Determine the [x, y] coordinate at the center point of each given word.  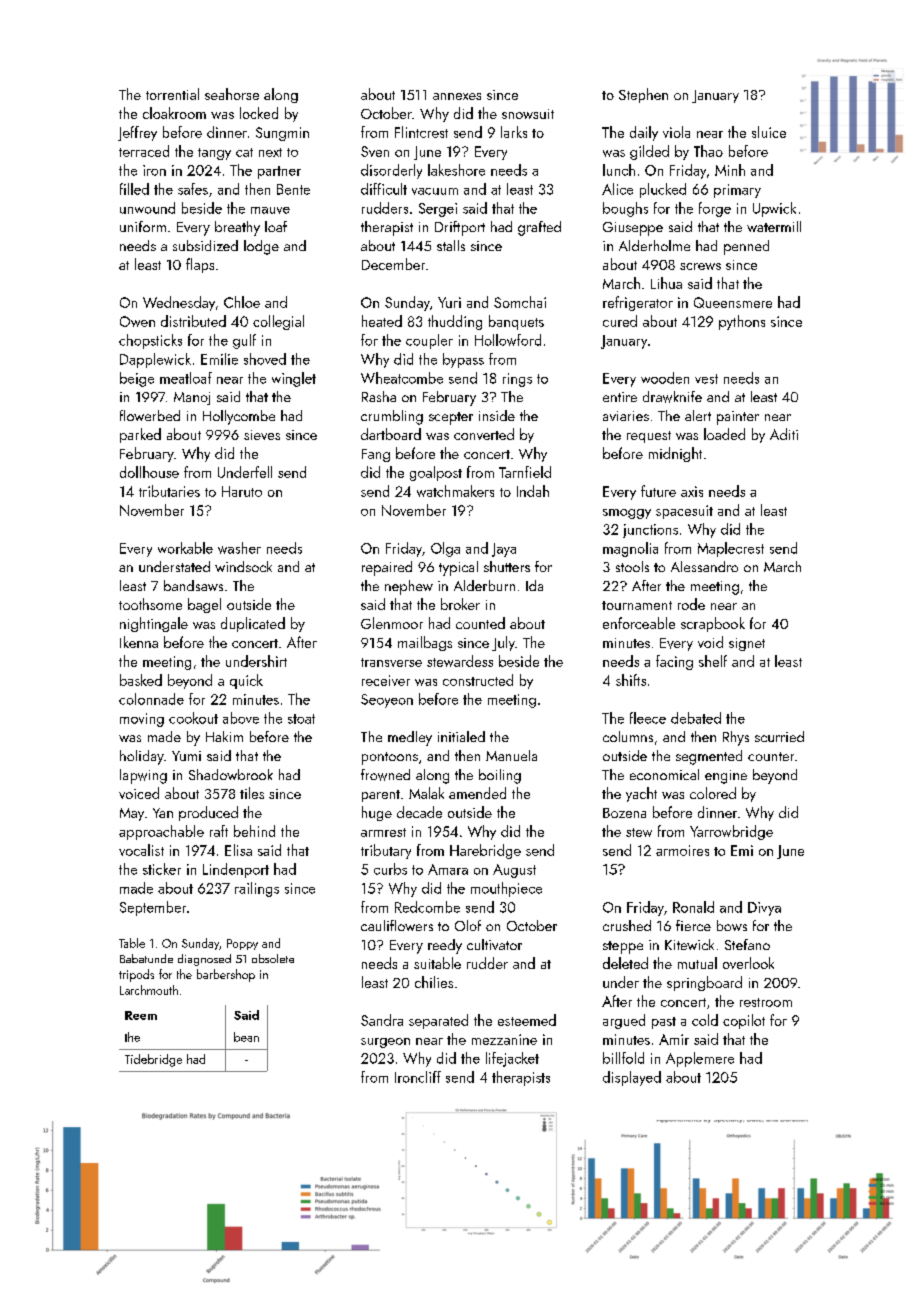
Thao [708, 151]
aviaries [626, 416]
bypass [463, 360]
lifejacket [512, 1059]
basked [141, 680]
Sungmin [282, 134]
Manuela [511, 755]
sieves [262, 435]
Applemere [700, 1059]
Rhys [736, 738]
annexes [457, 96]
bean [246, 1037]
